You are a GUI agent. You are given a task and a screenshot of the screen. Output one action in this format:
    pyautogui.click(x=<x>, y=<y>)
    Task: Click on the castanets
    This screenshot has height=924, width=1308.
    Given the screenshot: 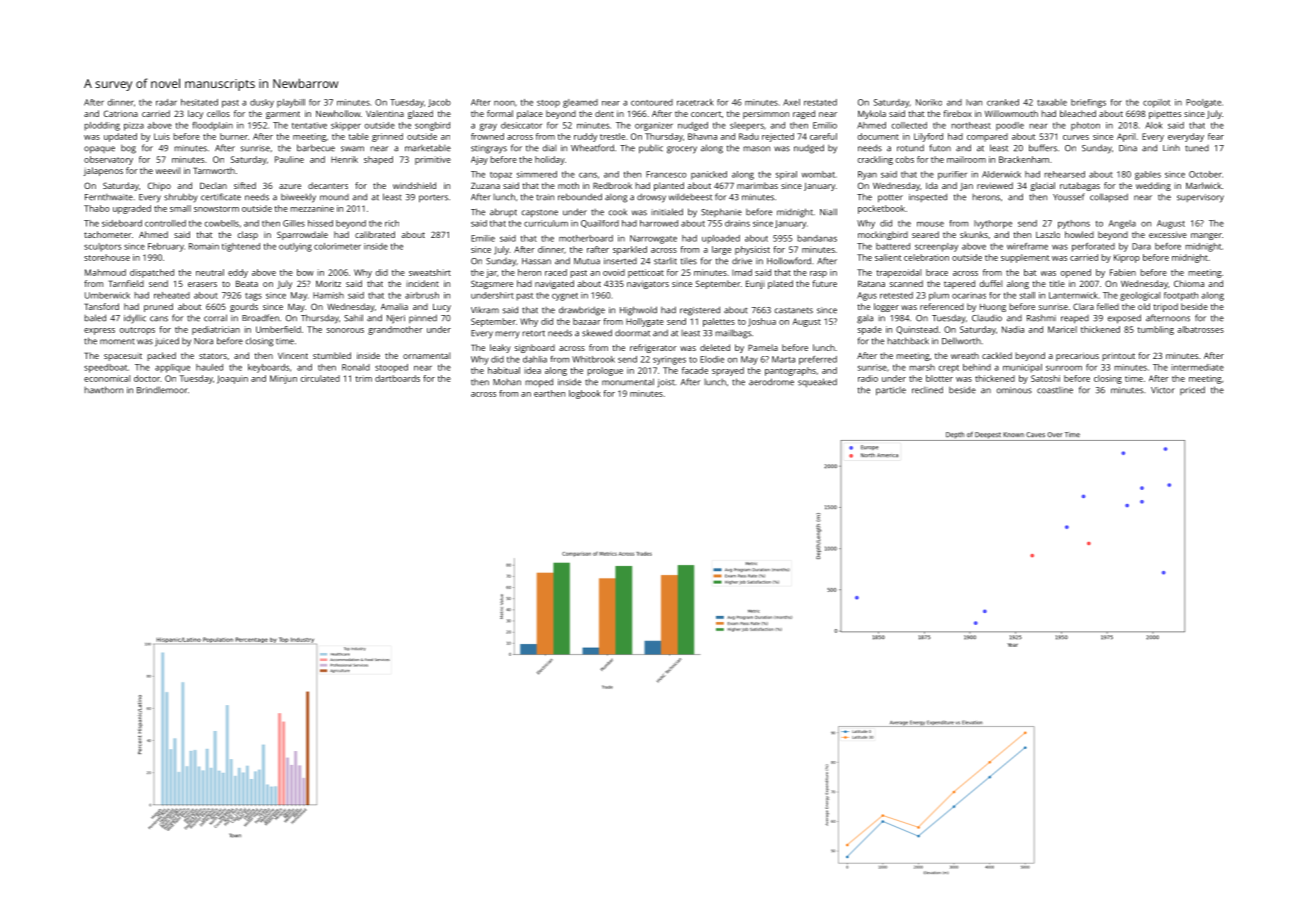 What is the action you would take?
    pyautogui.click(x=794, y=310)
